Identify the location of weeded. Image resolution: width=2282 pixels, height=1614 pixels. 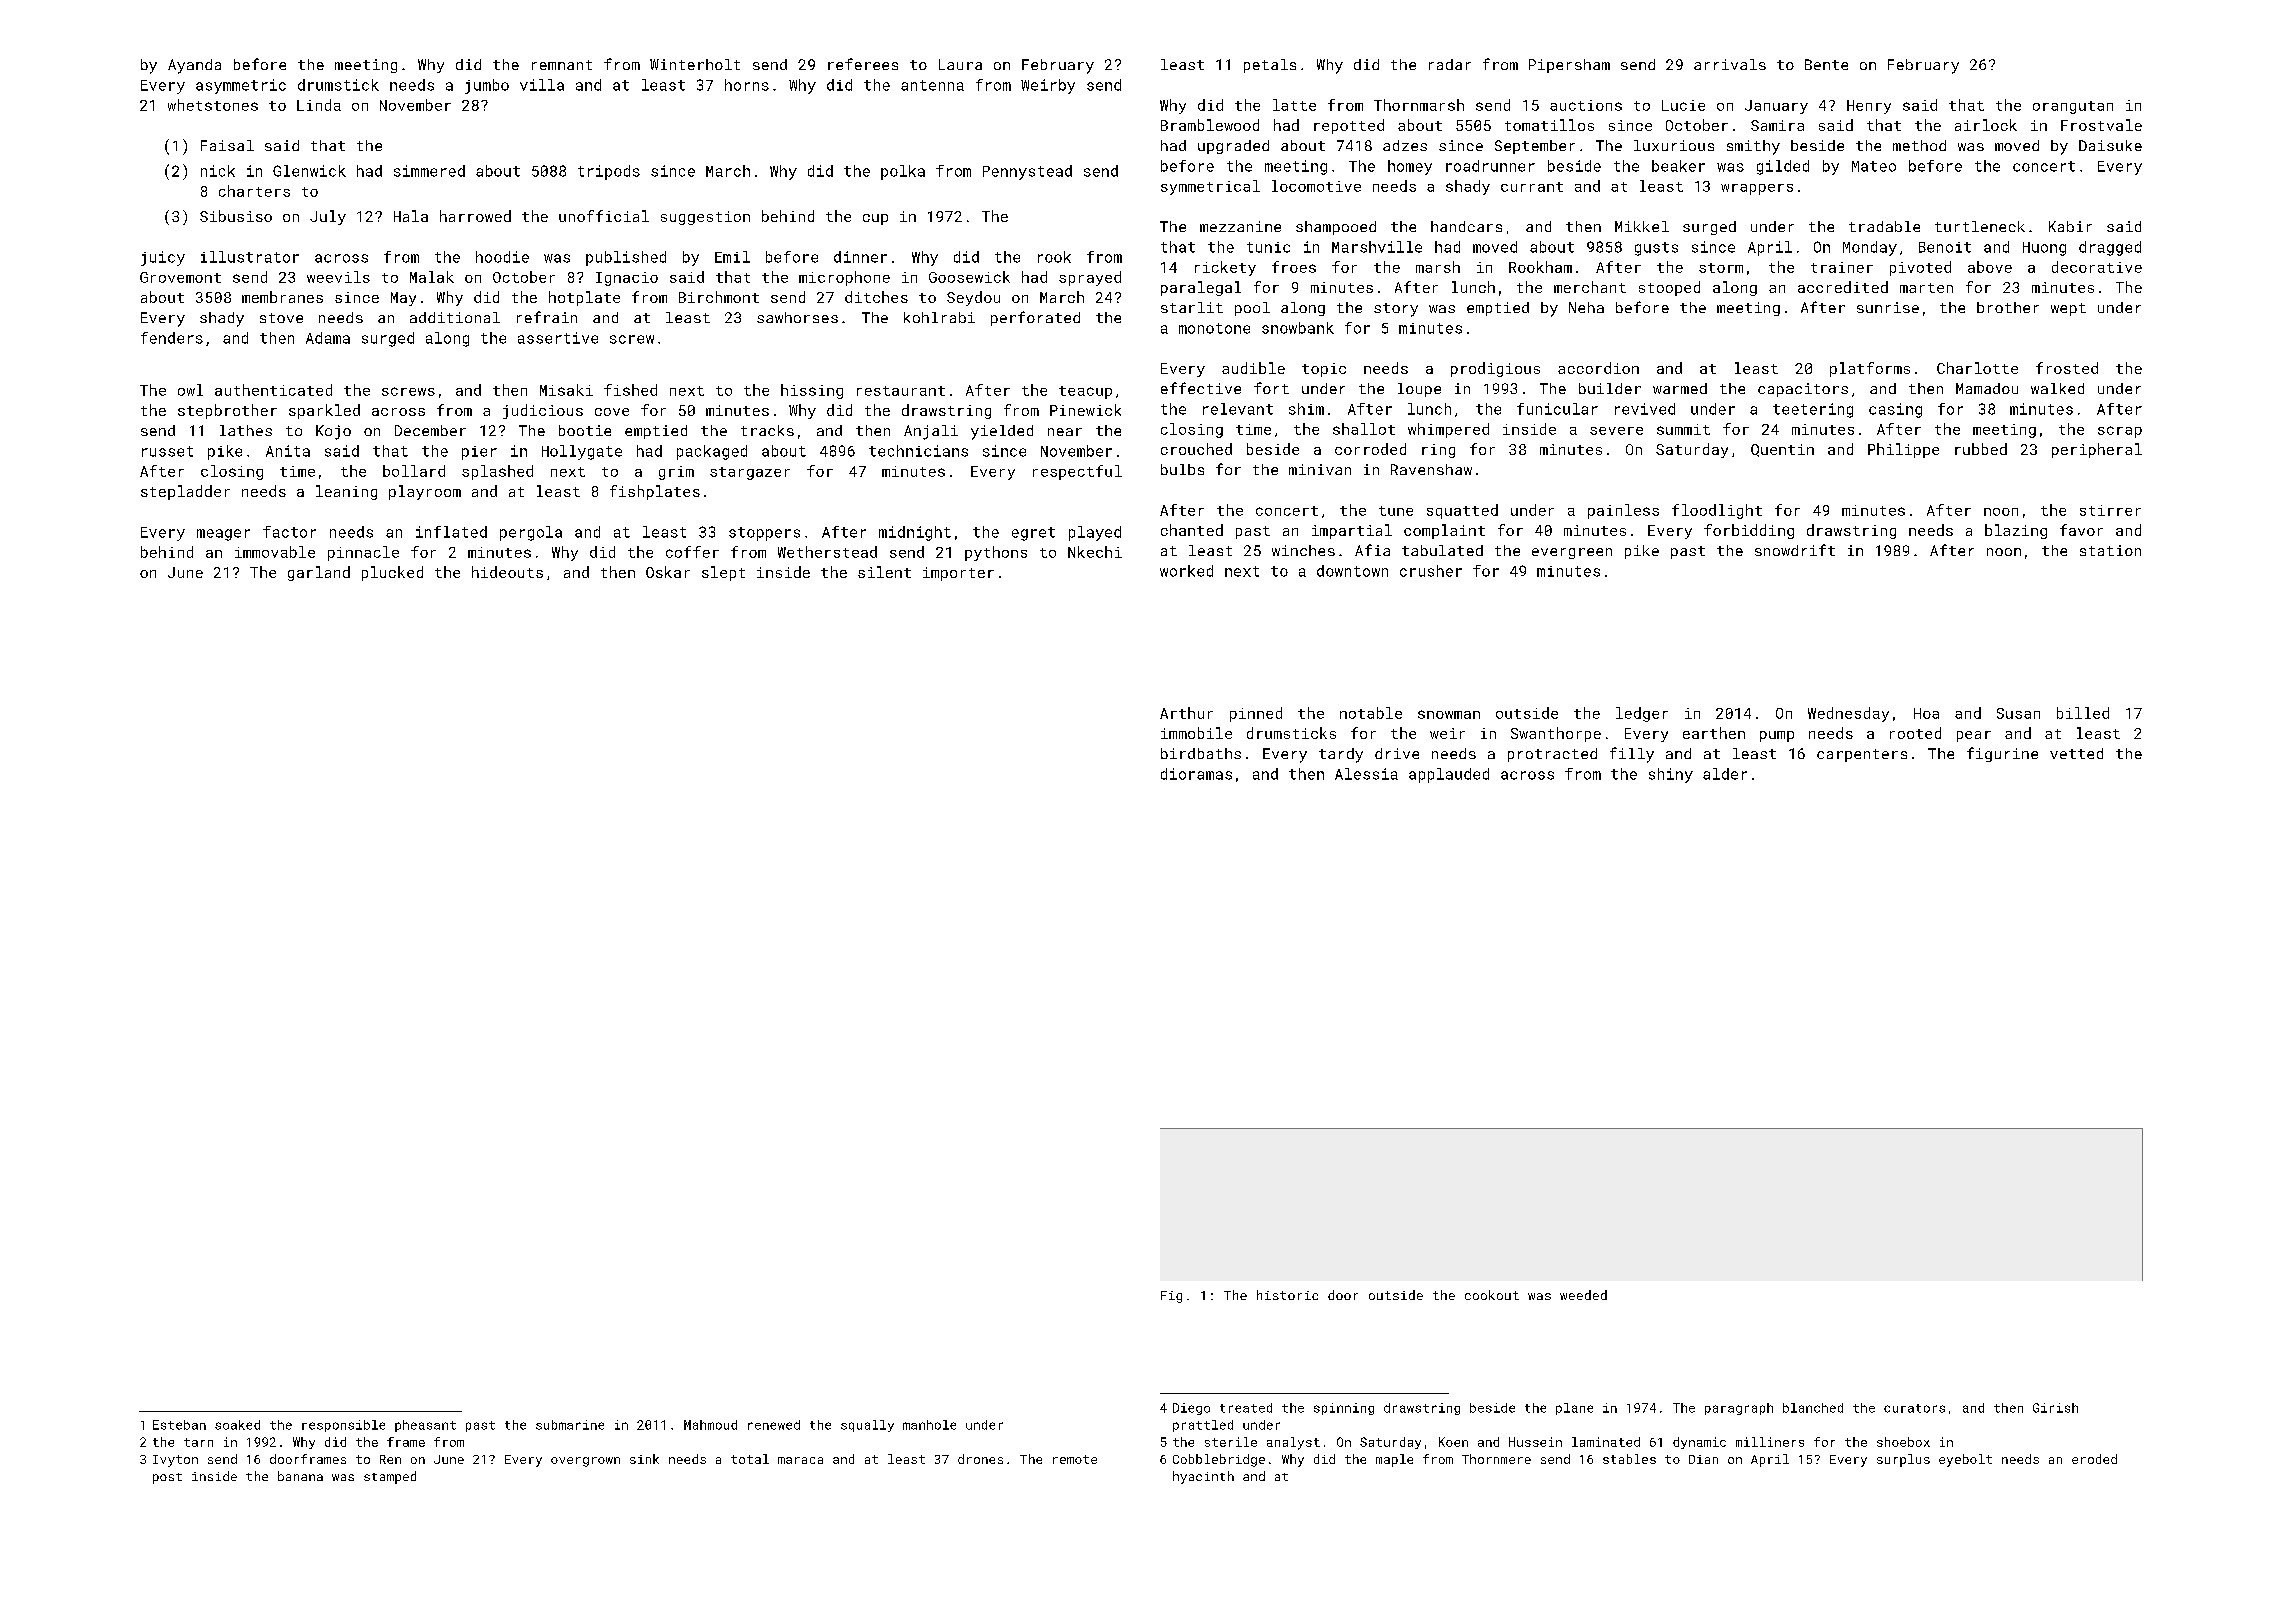
(1583, 1295).
